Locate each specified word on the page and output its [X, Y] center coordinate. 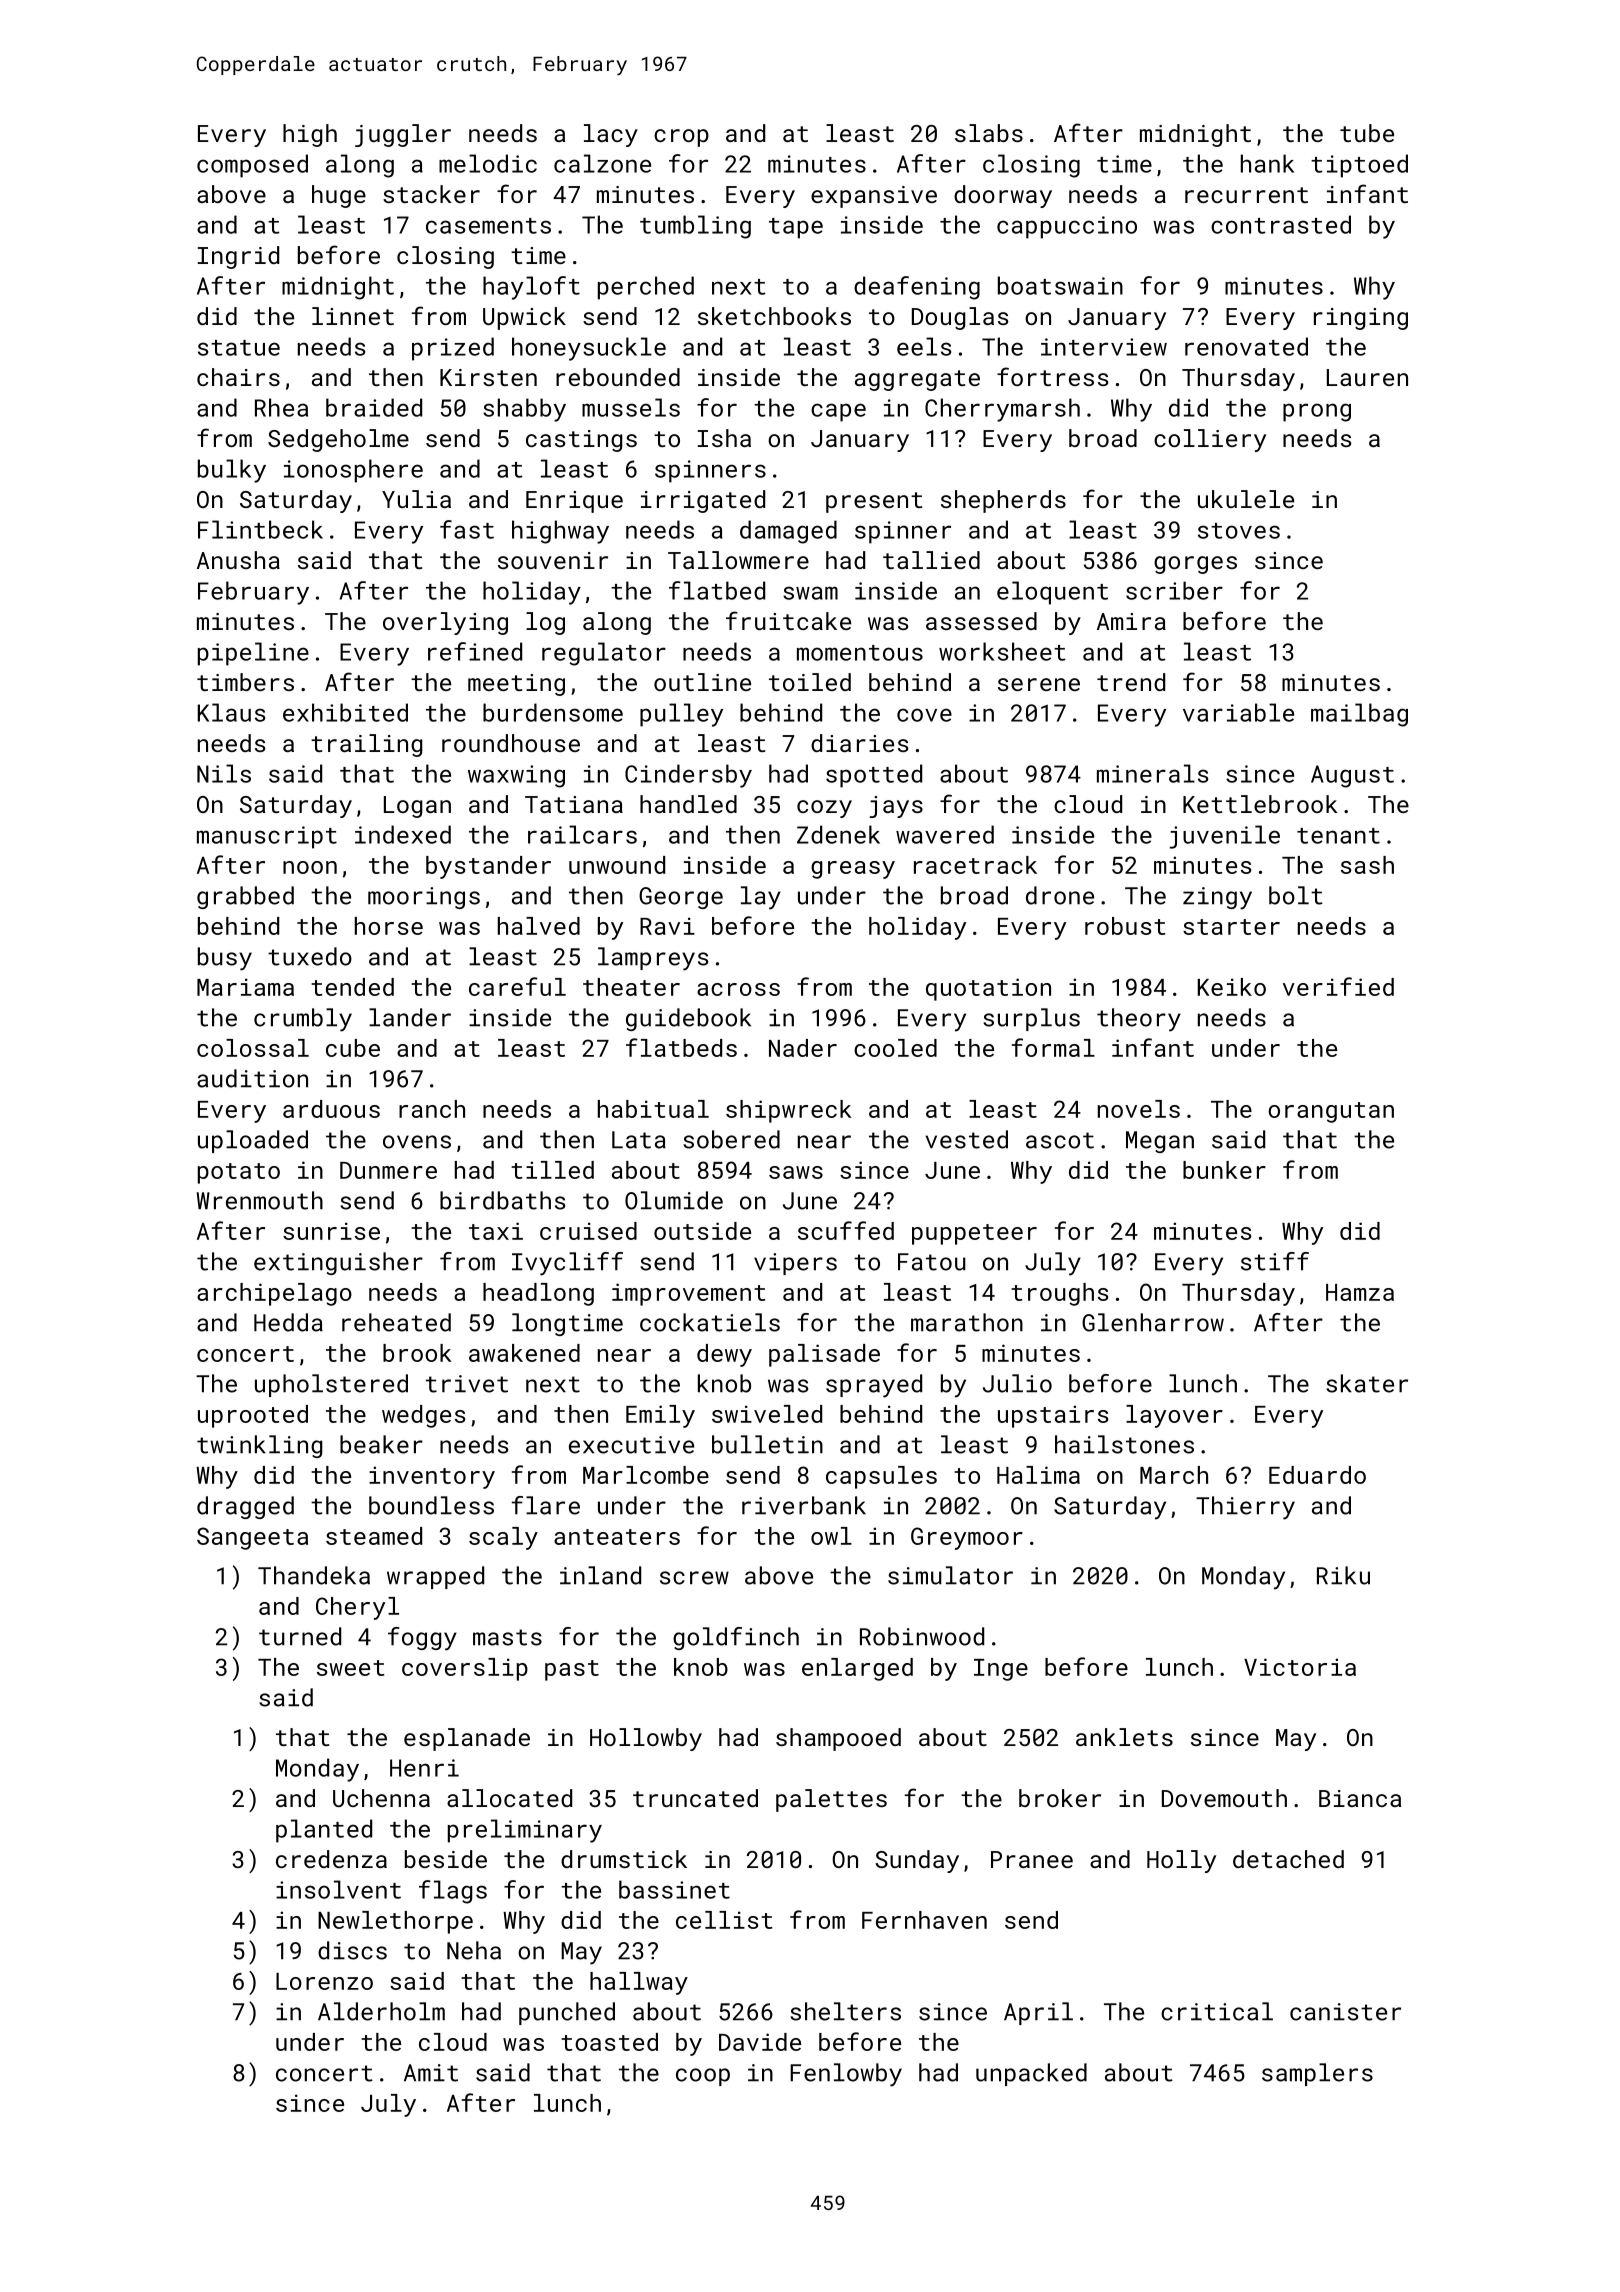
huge [339, 196]
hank [1267, 163]
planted [324, 1831]
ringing [1361, 319]
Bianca [1360, 1798]
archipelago [274, 1294]
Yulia [416, 499]
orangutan [1331, 1112]
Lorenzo [324, 1981]
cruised [588, 1231]
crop [681, 138]
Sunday [917, 1861]
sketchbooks [774, 316]
